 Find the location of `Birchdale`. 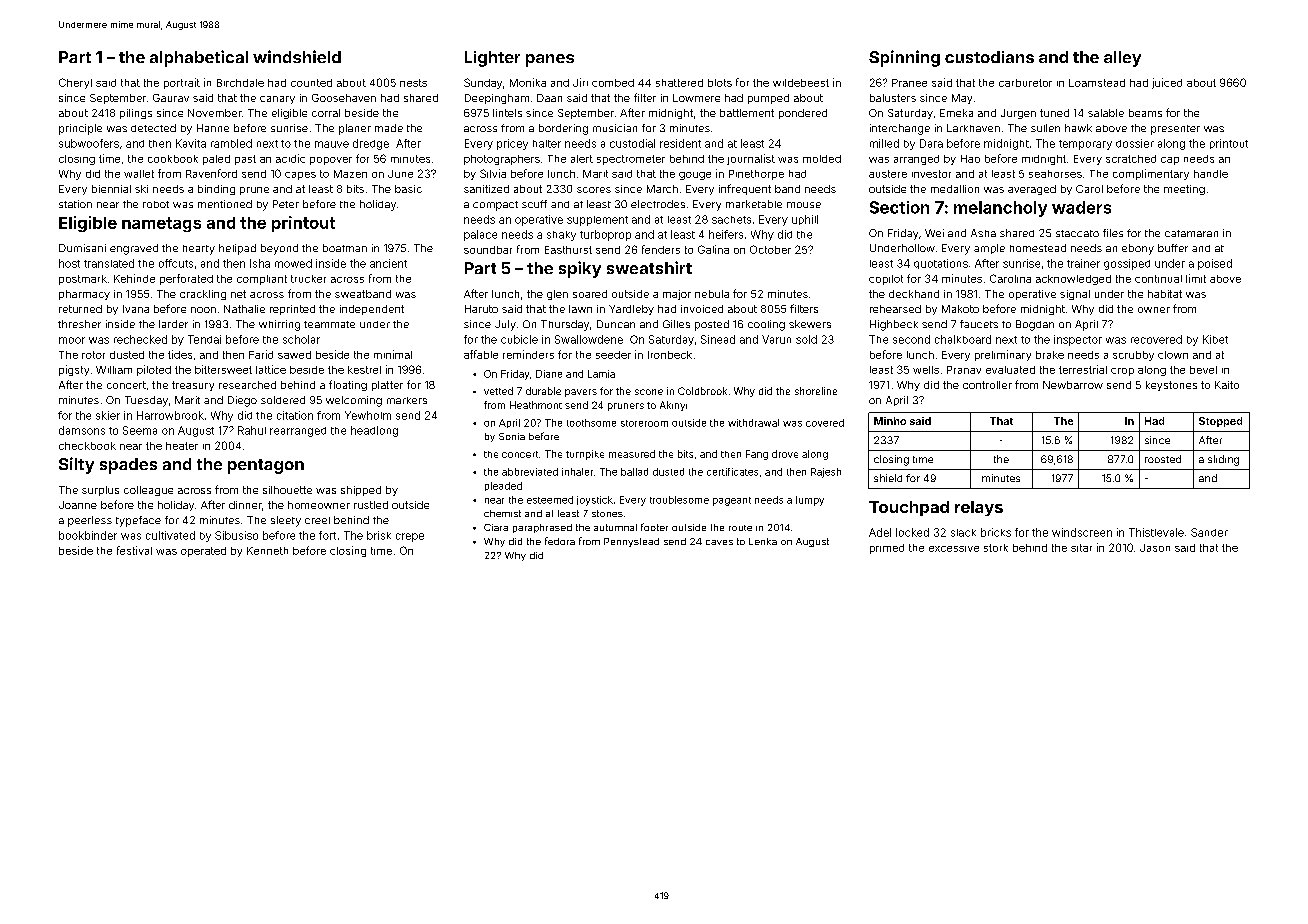

Birchdale is located at coordinates (240, 83).
